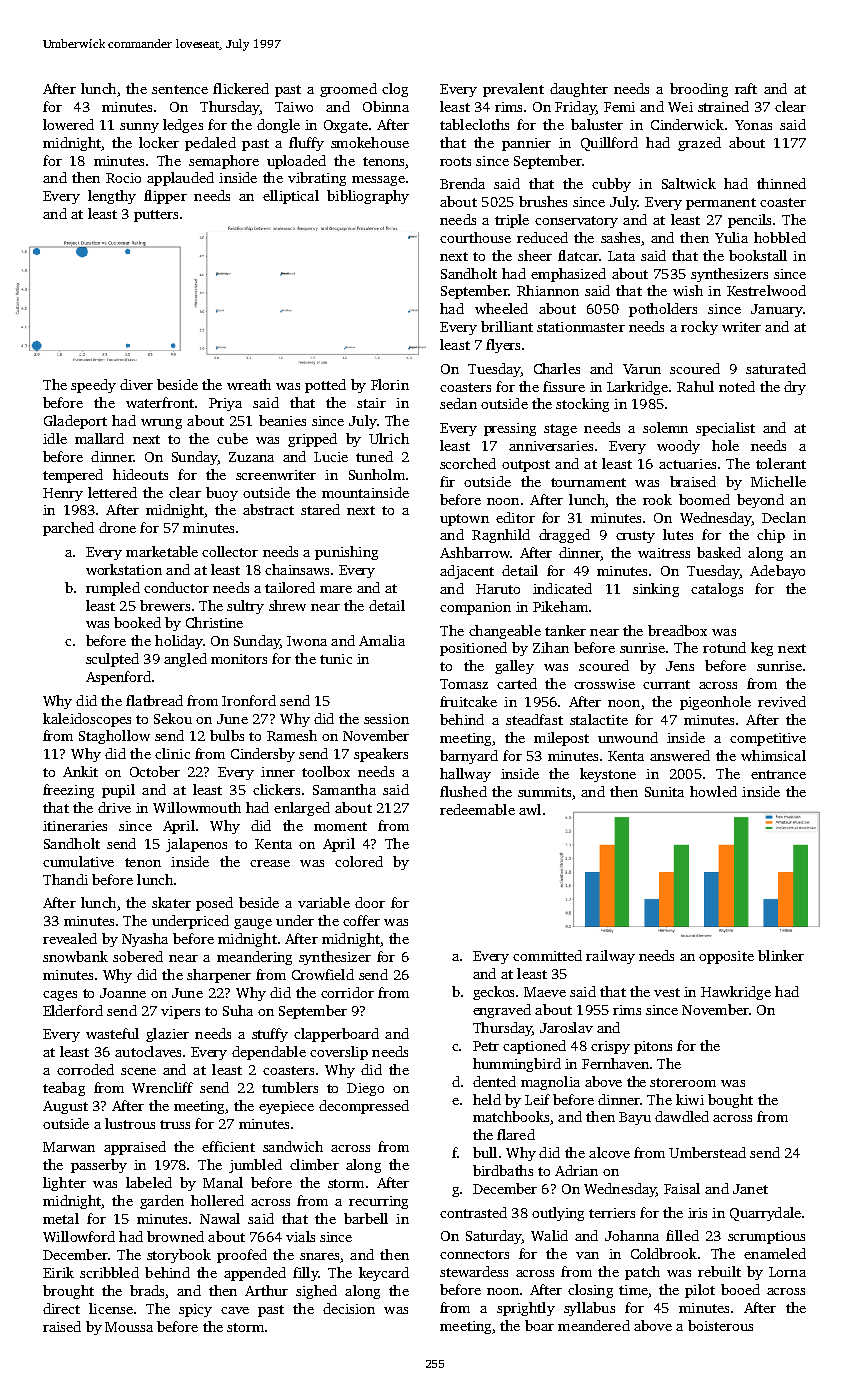 This screenshot has width=849, height=1400. What do you see at coordinates (746, 88) in the screenshot?
I see `raft` at bounding box center [746, 88].
